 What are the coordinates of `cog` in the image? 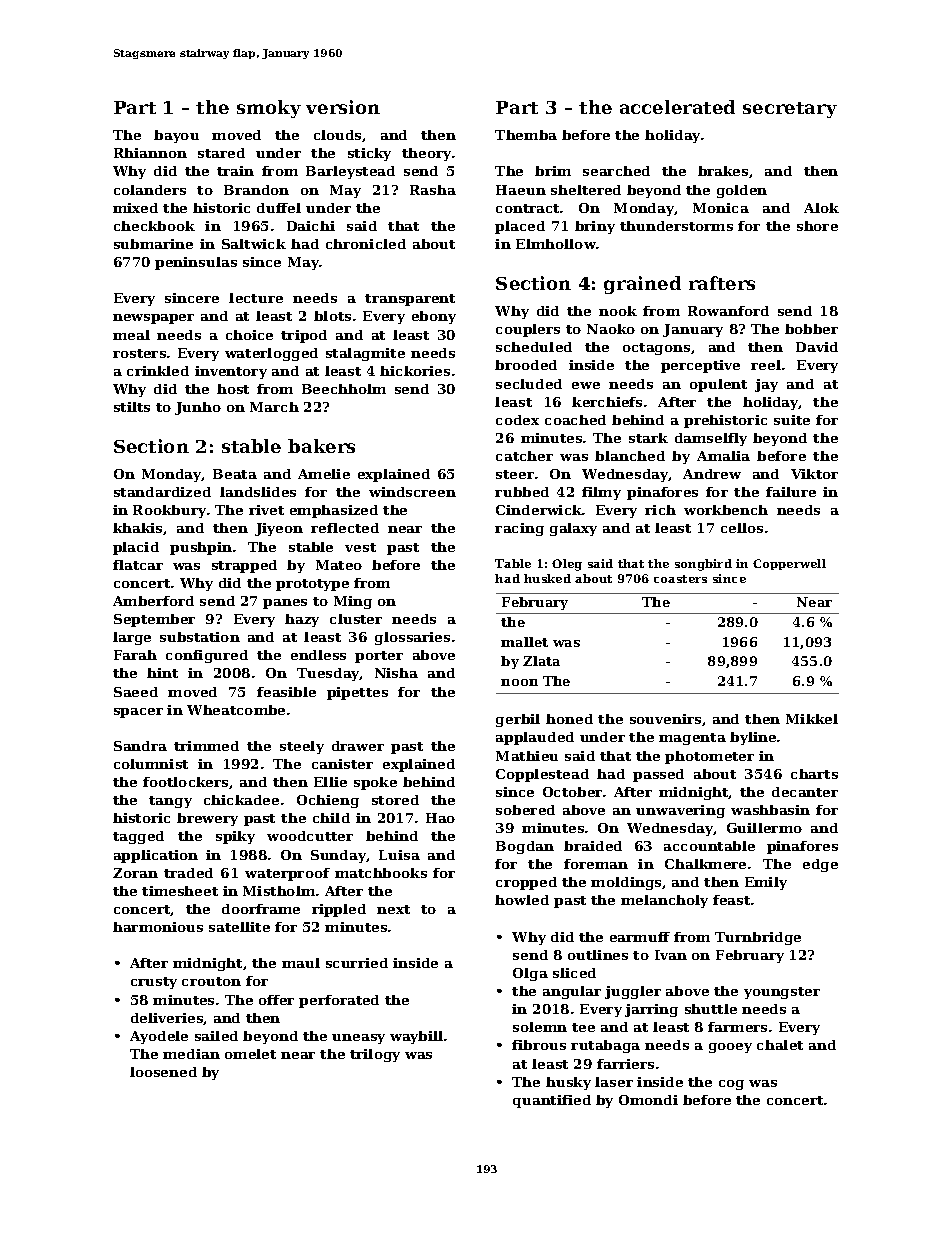 It's located at (731, 1085).
